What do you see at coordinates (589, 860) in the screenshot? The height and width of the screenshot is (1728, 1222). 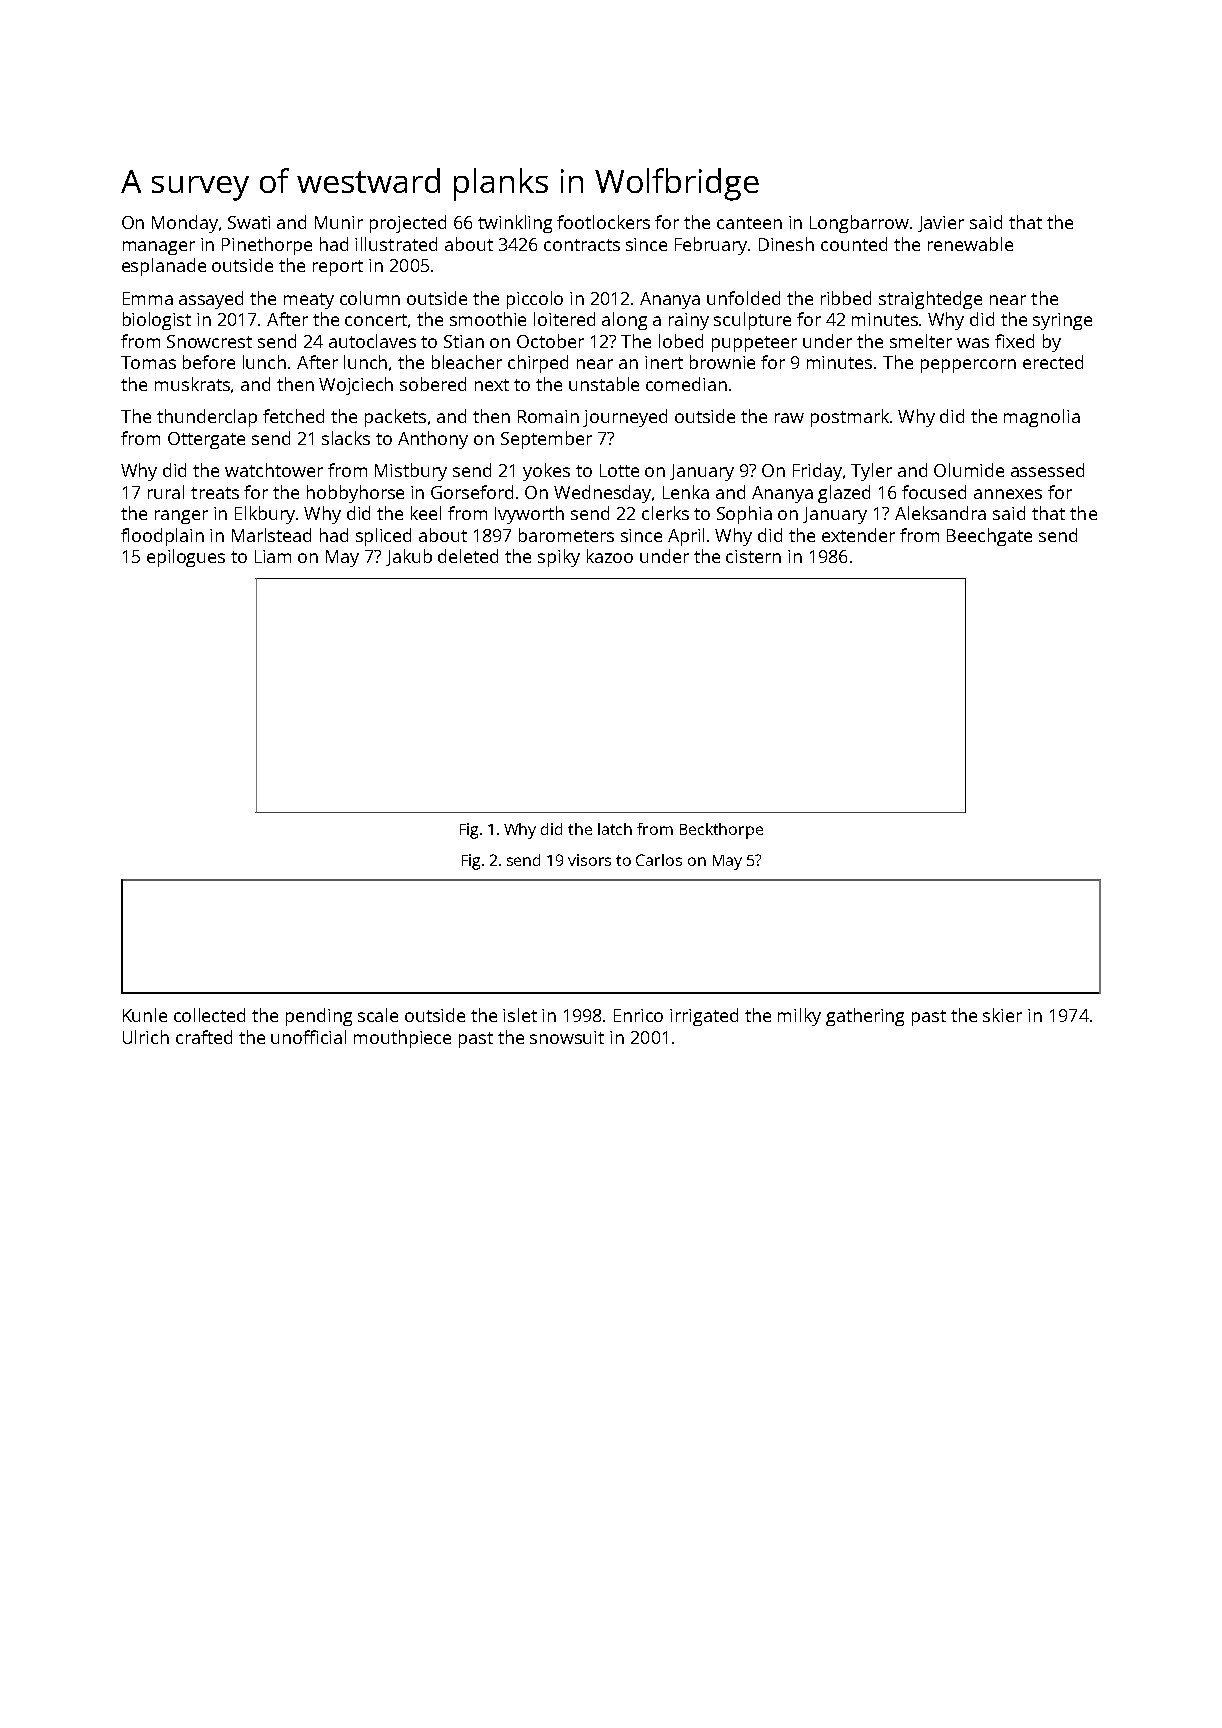 I see `visors` at bounding box center [589, 860].
